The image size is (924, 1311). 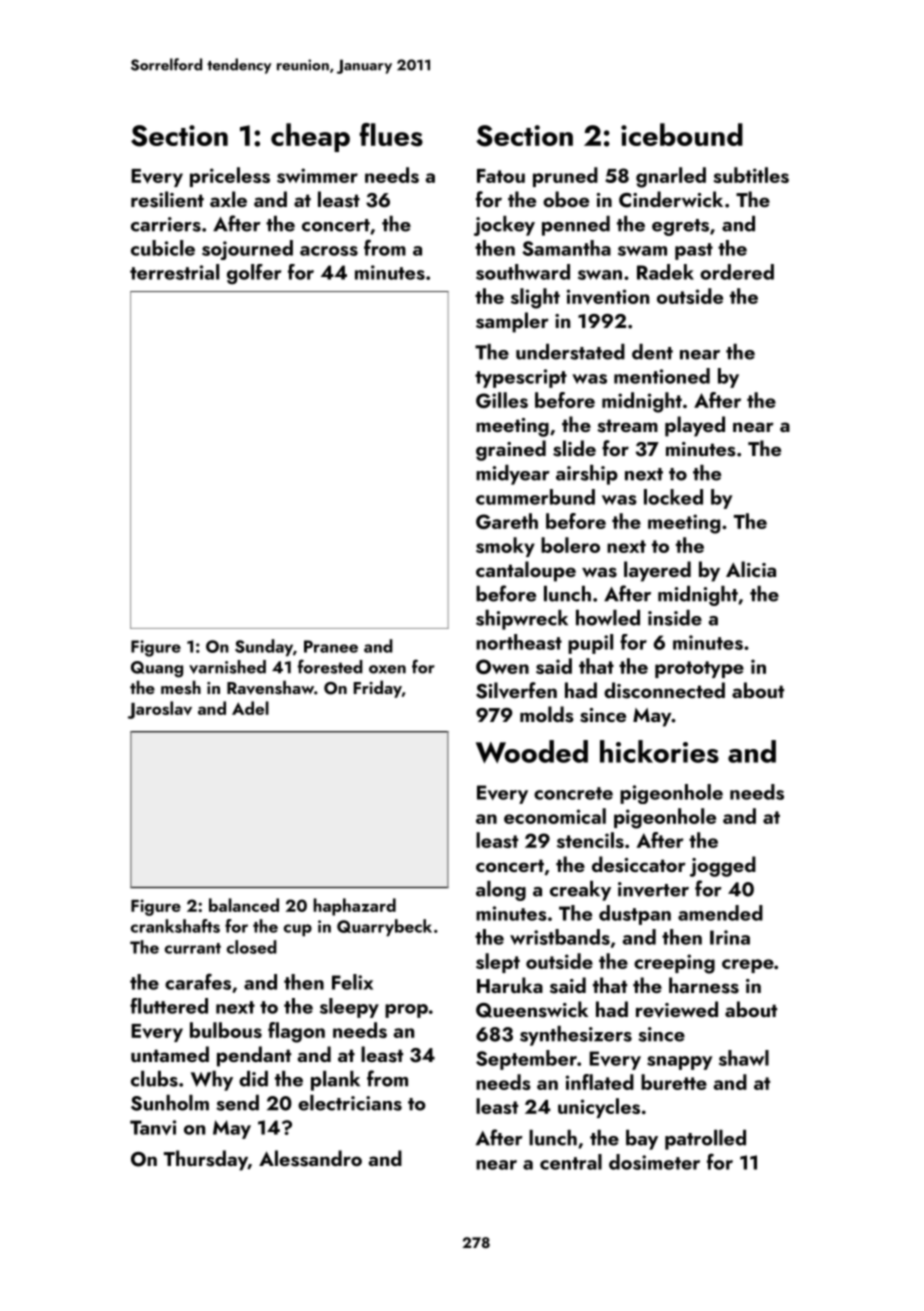 I want to click on Owen, so click(x=502, y=666).
